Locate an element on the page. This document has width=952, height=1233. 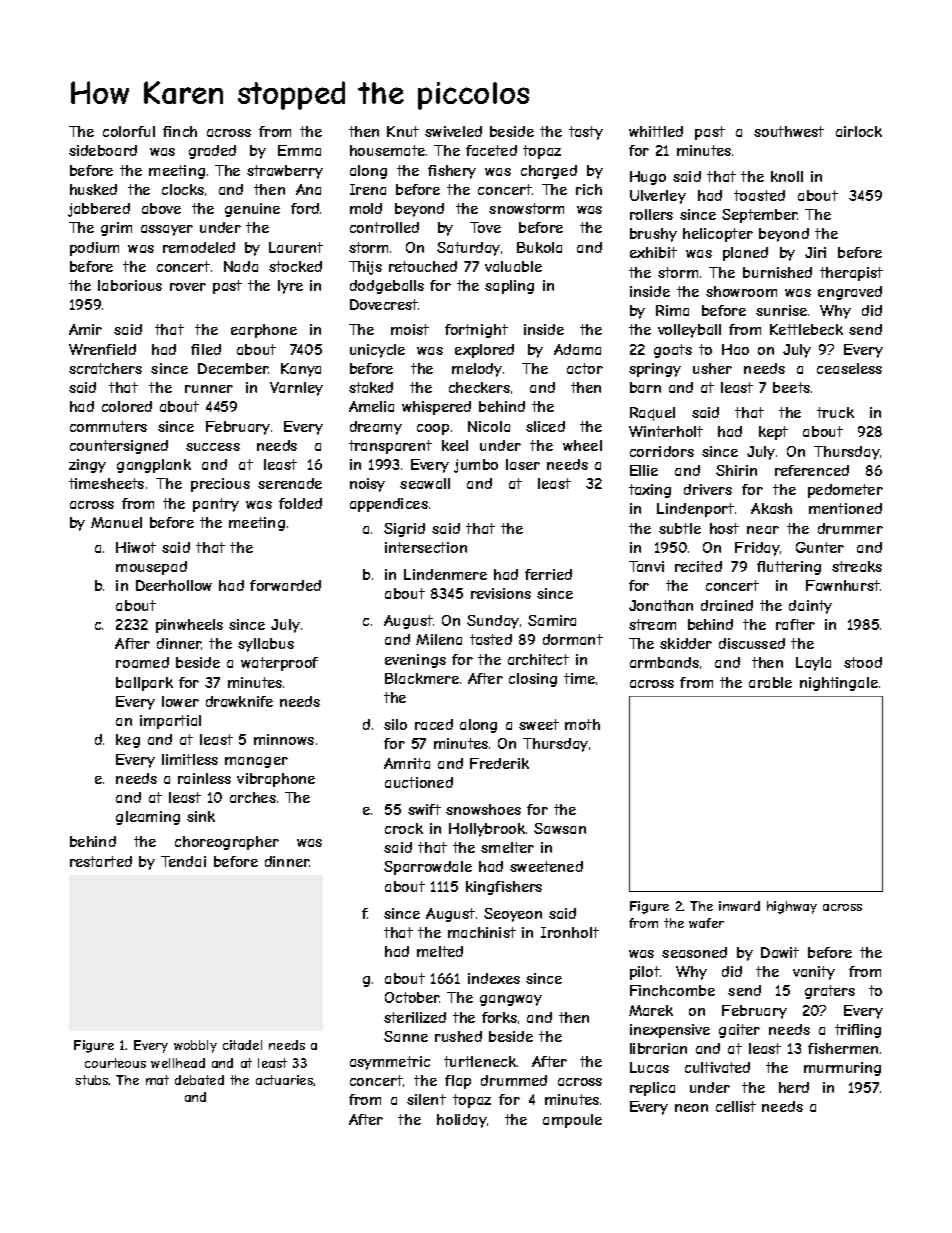
Sawsan is located at coordinates (560, 828).
